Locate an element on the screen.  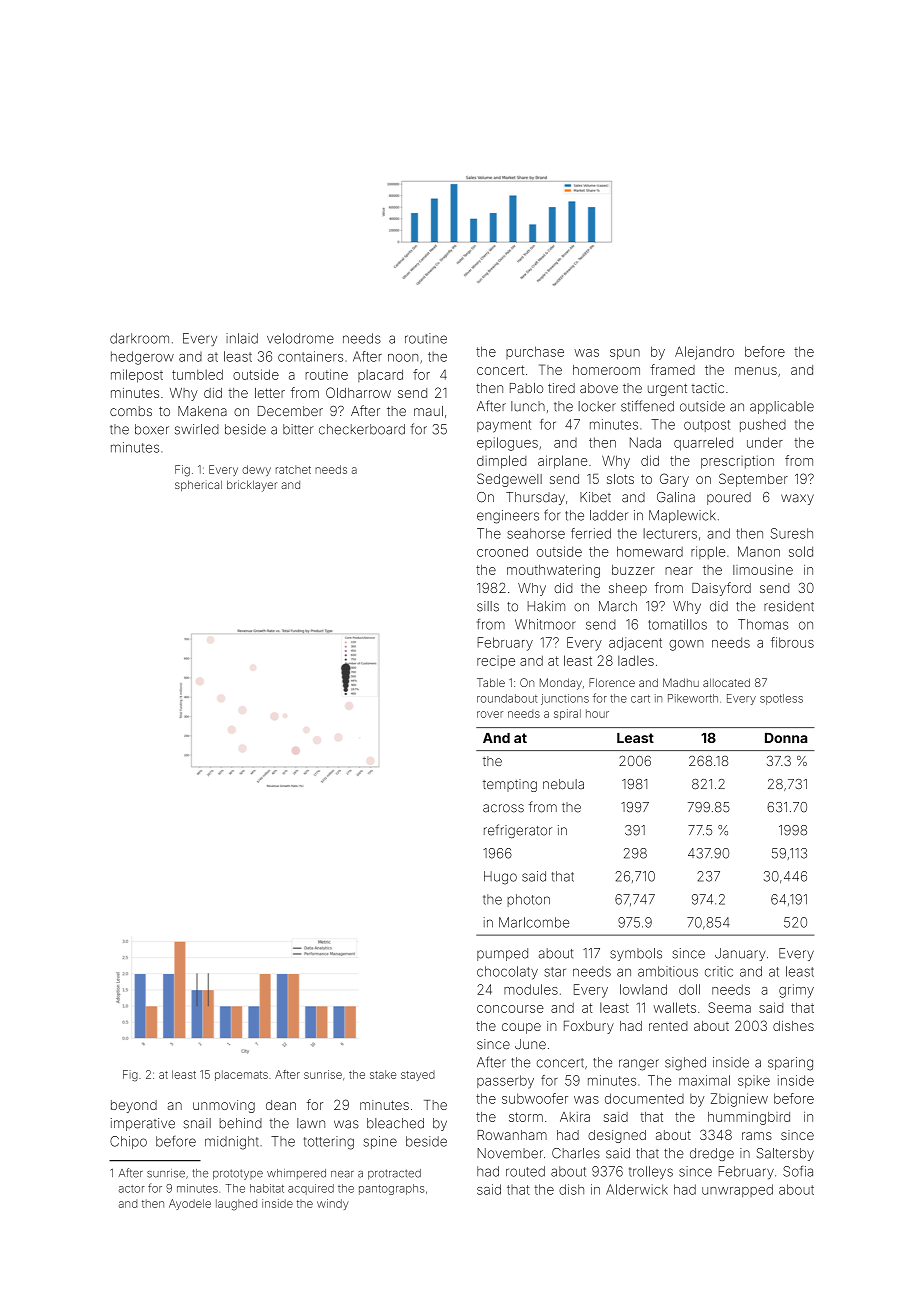
lecturers is located at coordinates (670, 533).
